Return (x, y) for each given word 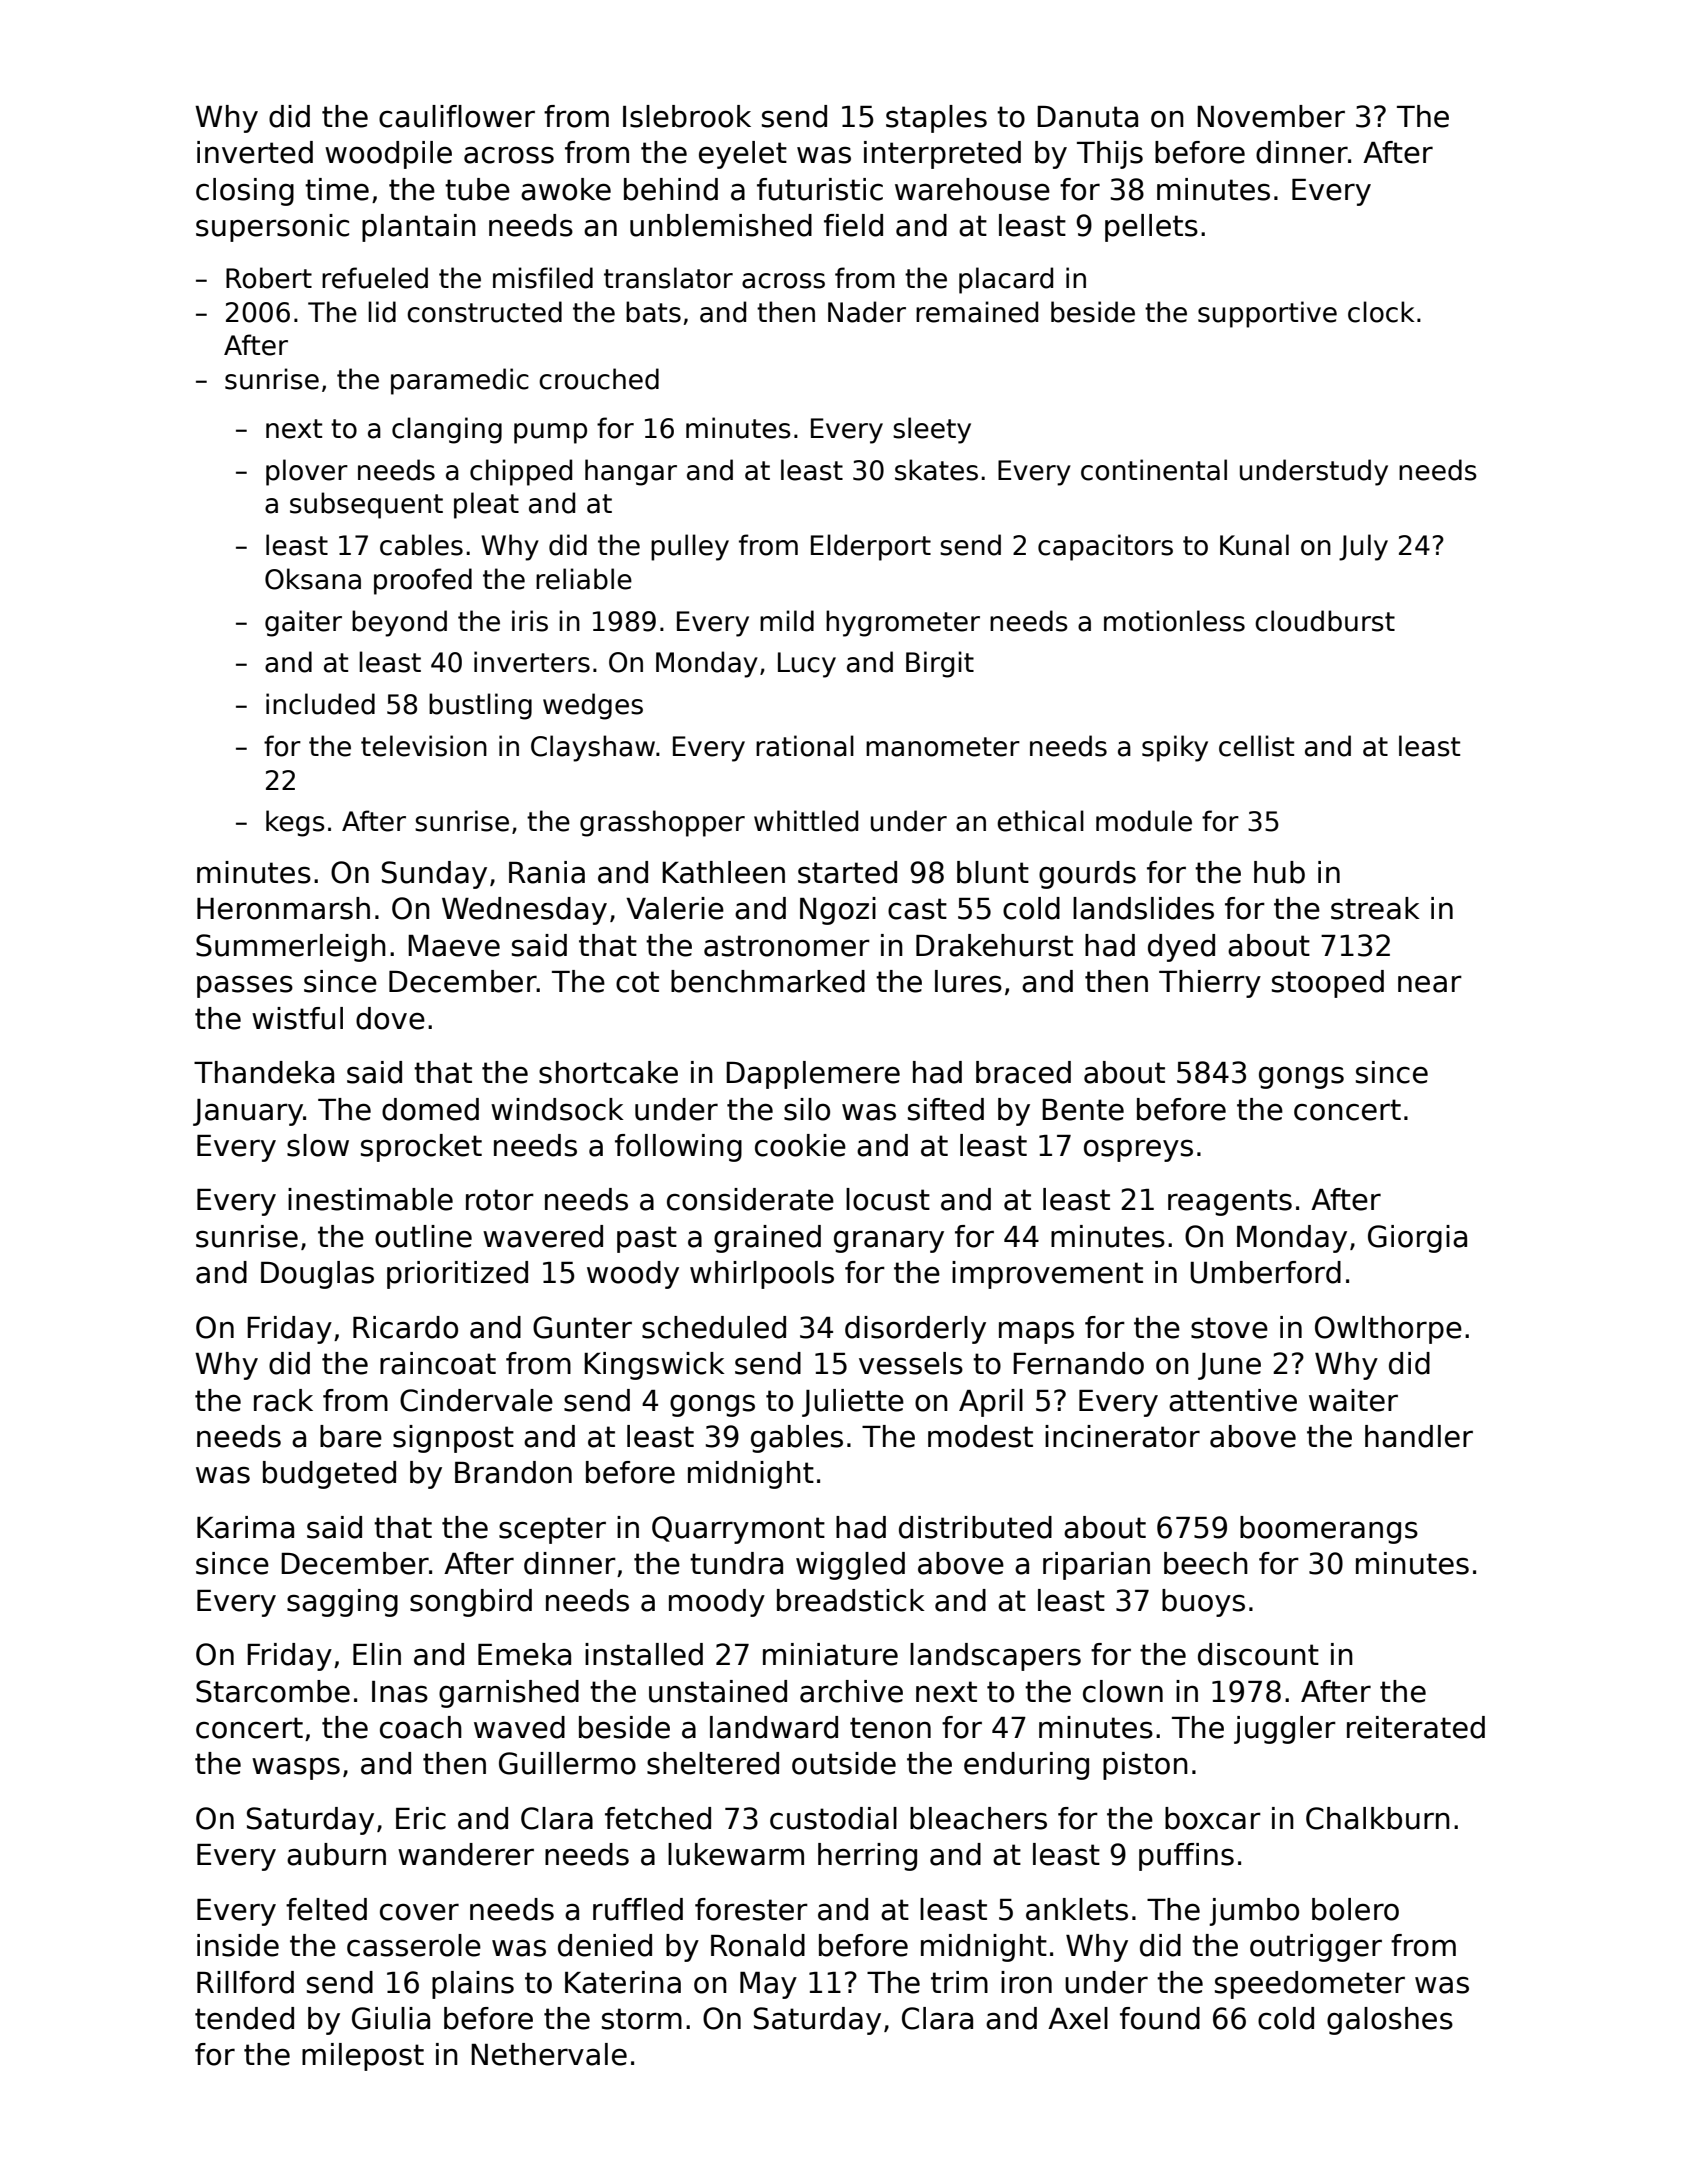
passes (245, 986)
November (1271, 116)
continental (1154, 470)
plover (307, 472)
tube (477, 189)
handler (1419, 1436)
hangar (631, 472)
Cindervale (476, 1400)
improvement (1047, 1275)
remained (977, 312)
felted (326, 1909)
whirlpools (762, 1275)
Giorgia (1417, 1239)
